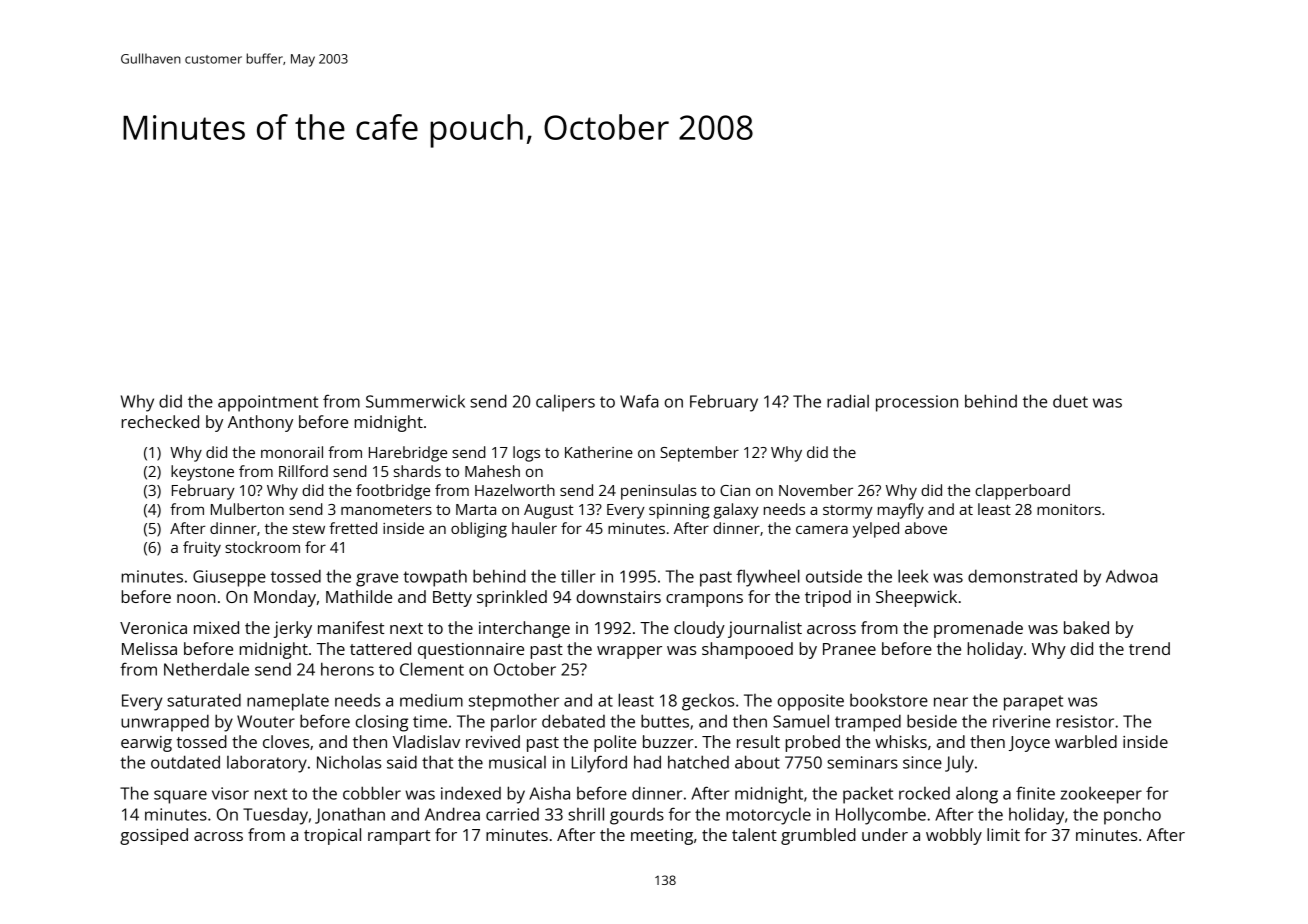 The image size is (1308, 924). I want to click on baked, so click(1086, 627).
